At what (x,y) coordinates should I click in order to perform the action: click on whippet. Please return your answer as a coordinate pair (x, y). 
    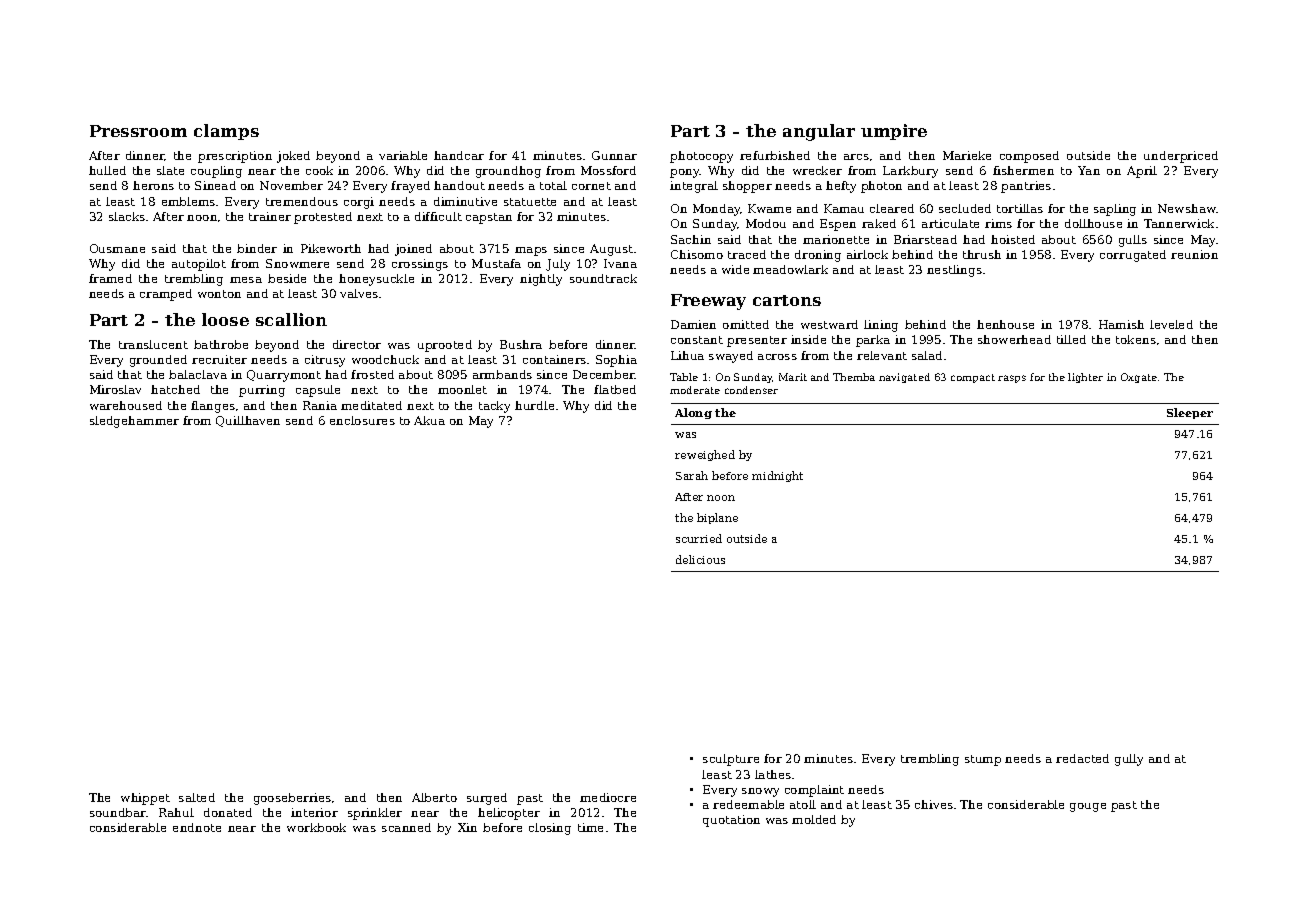
    Looking at the image, I should click on (145, 799).
